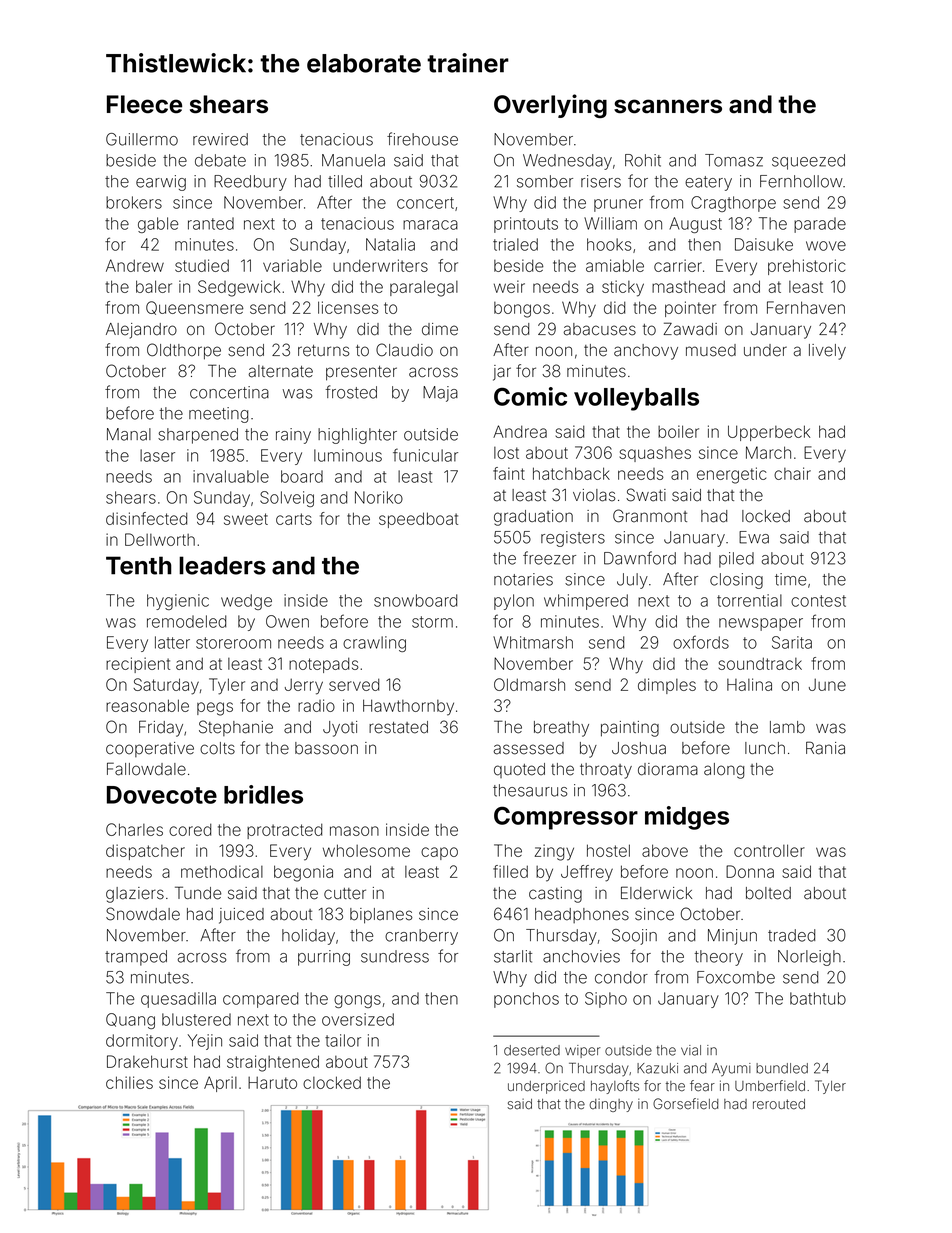  What do you see at coordinates (530, 396) in the image?
I see `Comic` at bounding box center [530, 396].
